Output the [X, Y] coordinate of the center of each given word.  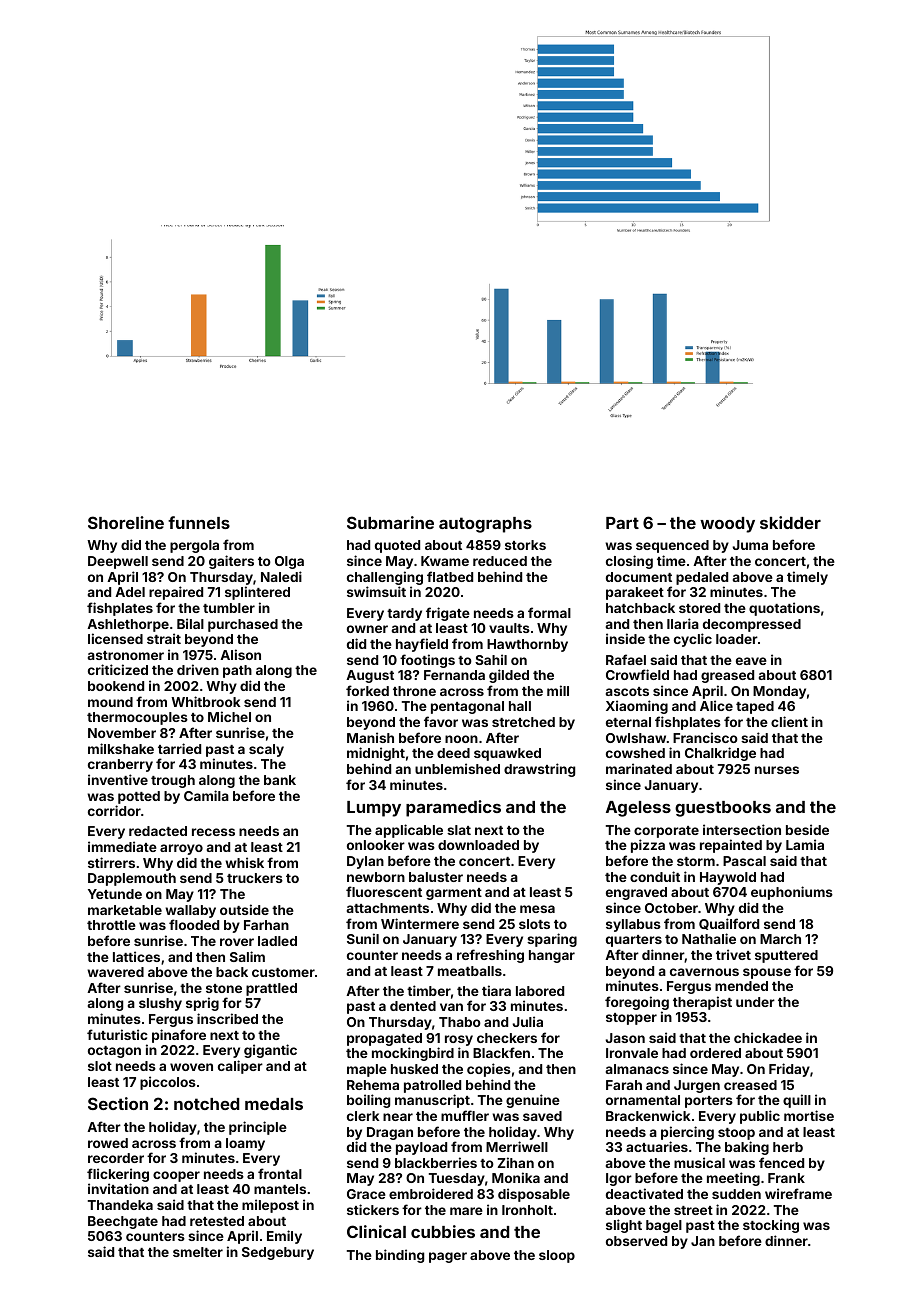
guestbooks [723, 809]
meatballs [470, 971]
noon [461, 739]
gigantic [270, 1051]
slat [459, 830]
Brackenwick [648, 1115]
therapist [702, 1003]
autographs [485, 525]
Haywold [728, 878]
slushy [160, 1004]
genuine [533, 1101]
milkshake [121, 748]
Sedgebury [278, 1253]
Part [622, 523]
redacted [158, 831]
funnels [199, 522]
